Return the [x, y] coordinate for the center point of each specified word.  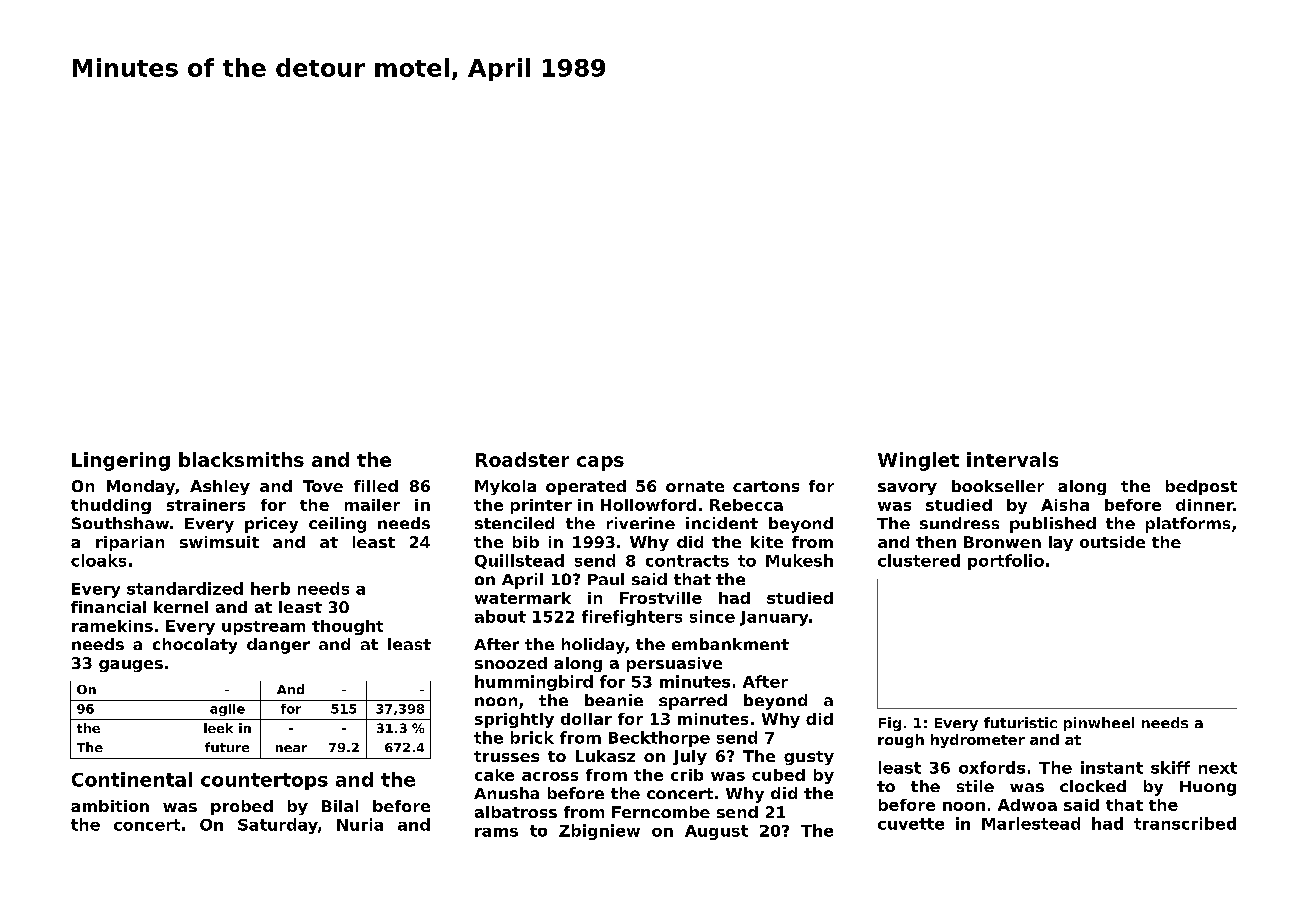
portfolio [1006, 562]
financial [108, 607]
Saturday [278, 826]
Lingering [121, 461]
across [550, 776]
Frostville [661, 598]
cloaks [98, 560]
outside [1112, 542]
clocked [1093, 786]
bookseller [998, 486]
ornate [695, 486]
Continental [132, 779]
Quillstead [519, 561]
